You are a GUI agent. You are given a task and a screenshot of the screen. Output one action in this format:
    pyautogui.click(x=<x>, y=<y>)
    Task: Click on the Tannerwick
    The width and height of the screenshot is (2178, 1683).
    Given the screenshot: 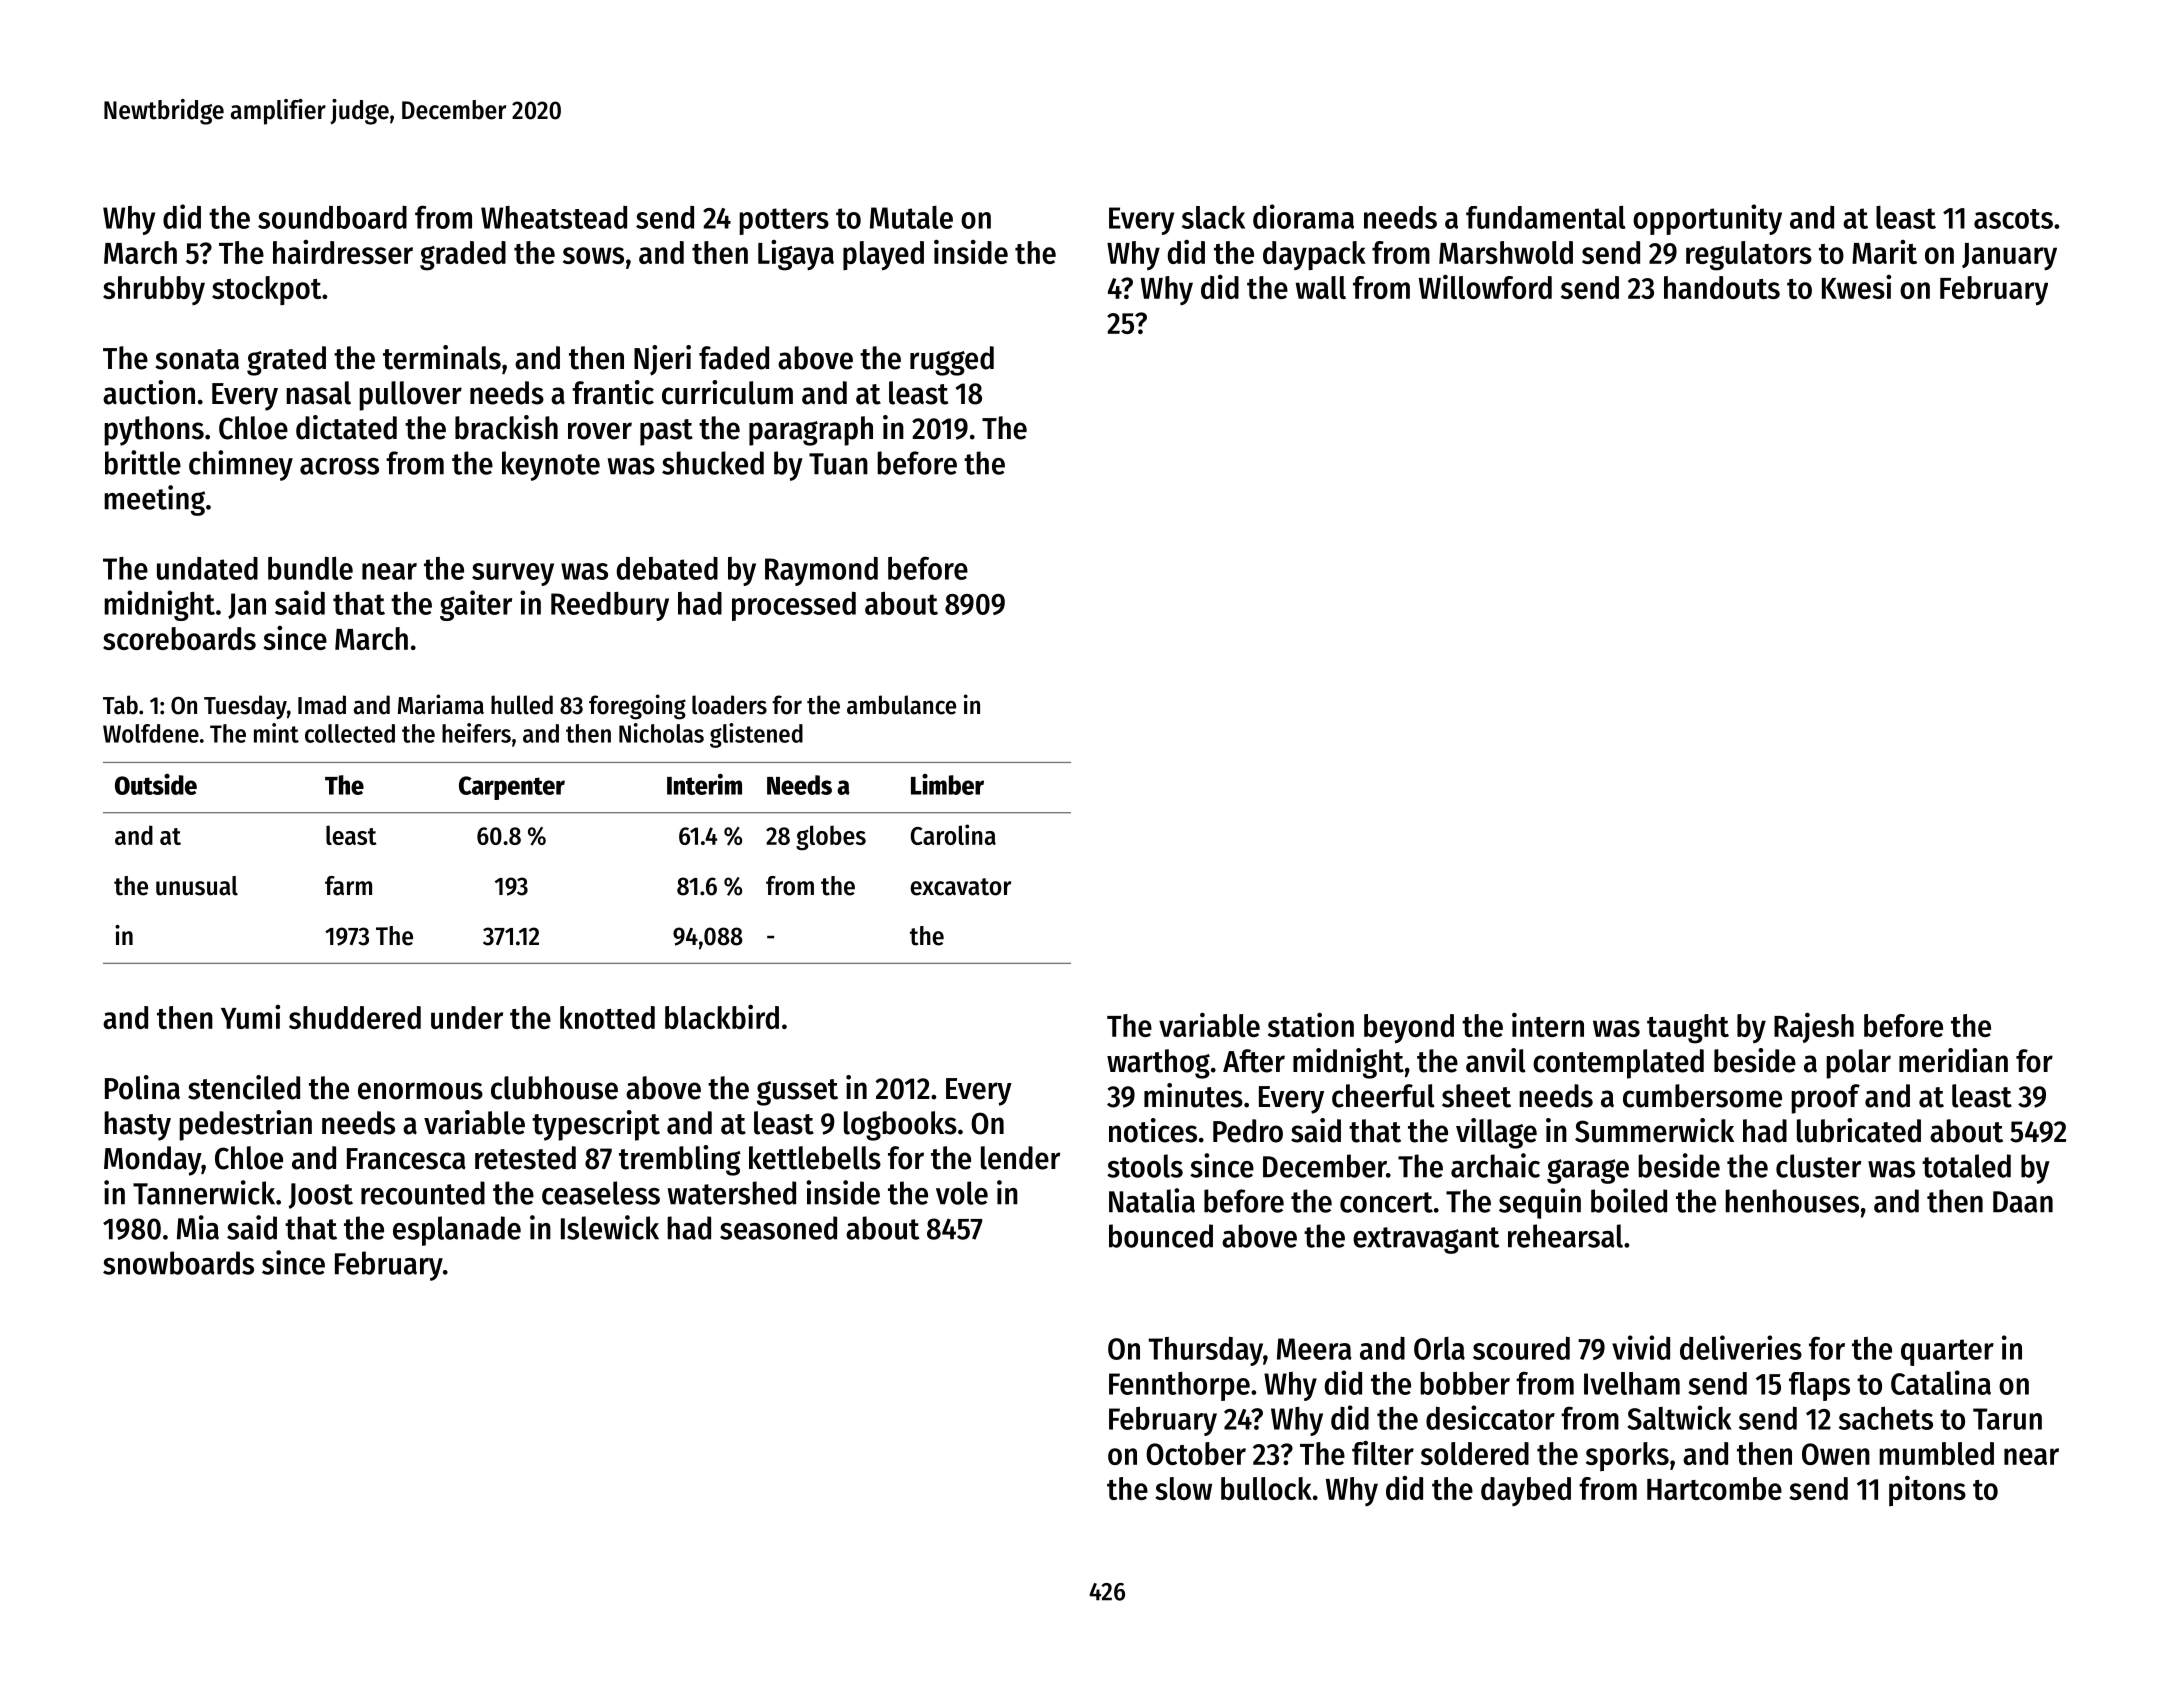 What is the action you would take?
    pyautogui.click(x=204, y=1192)
